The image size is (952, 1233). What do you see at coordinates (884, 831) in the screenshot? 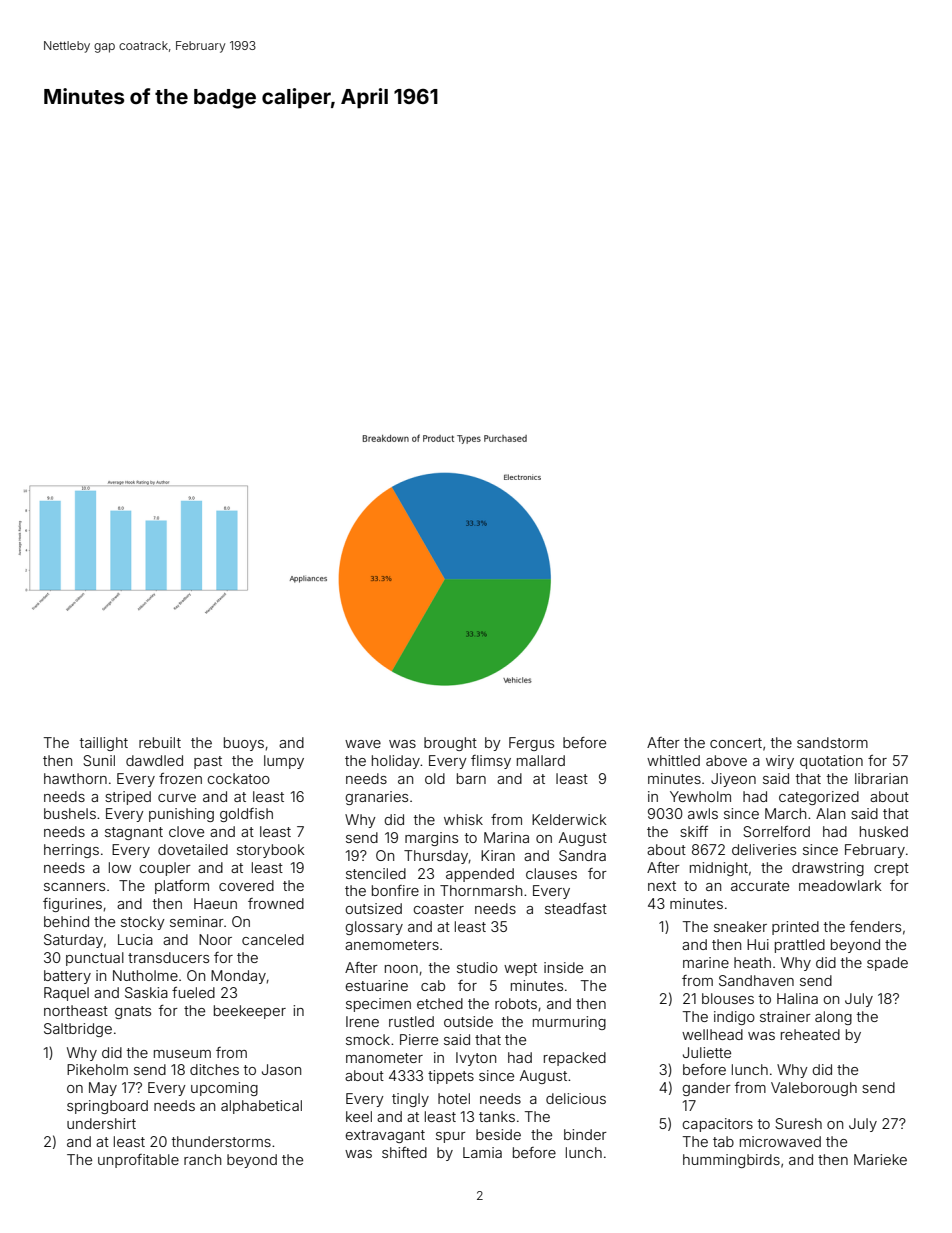
I see `husked` at bounding box center [884, 831].
